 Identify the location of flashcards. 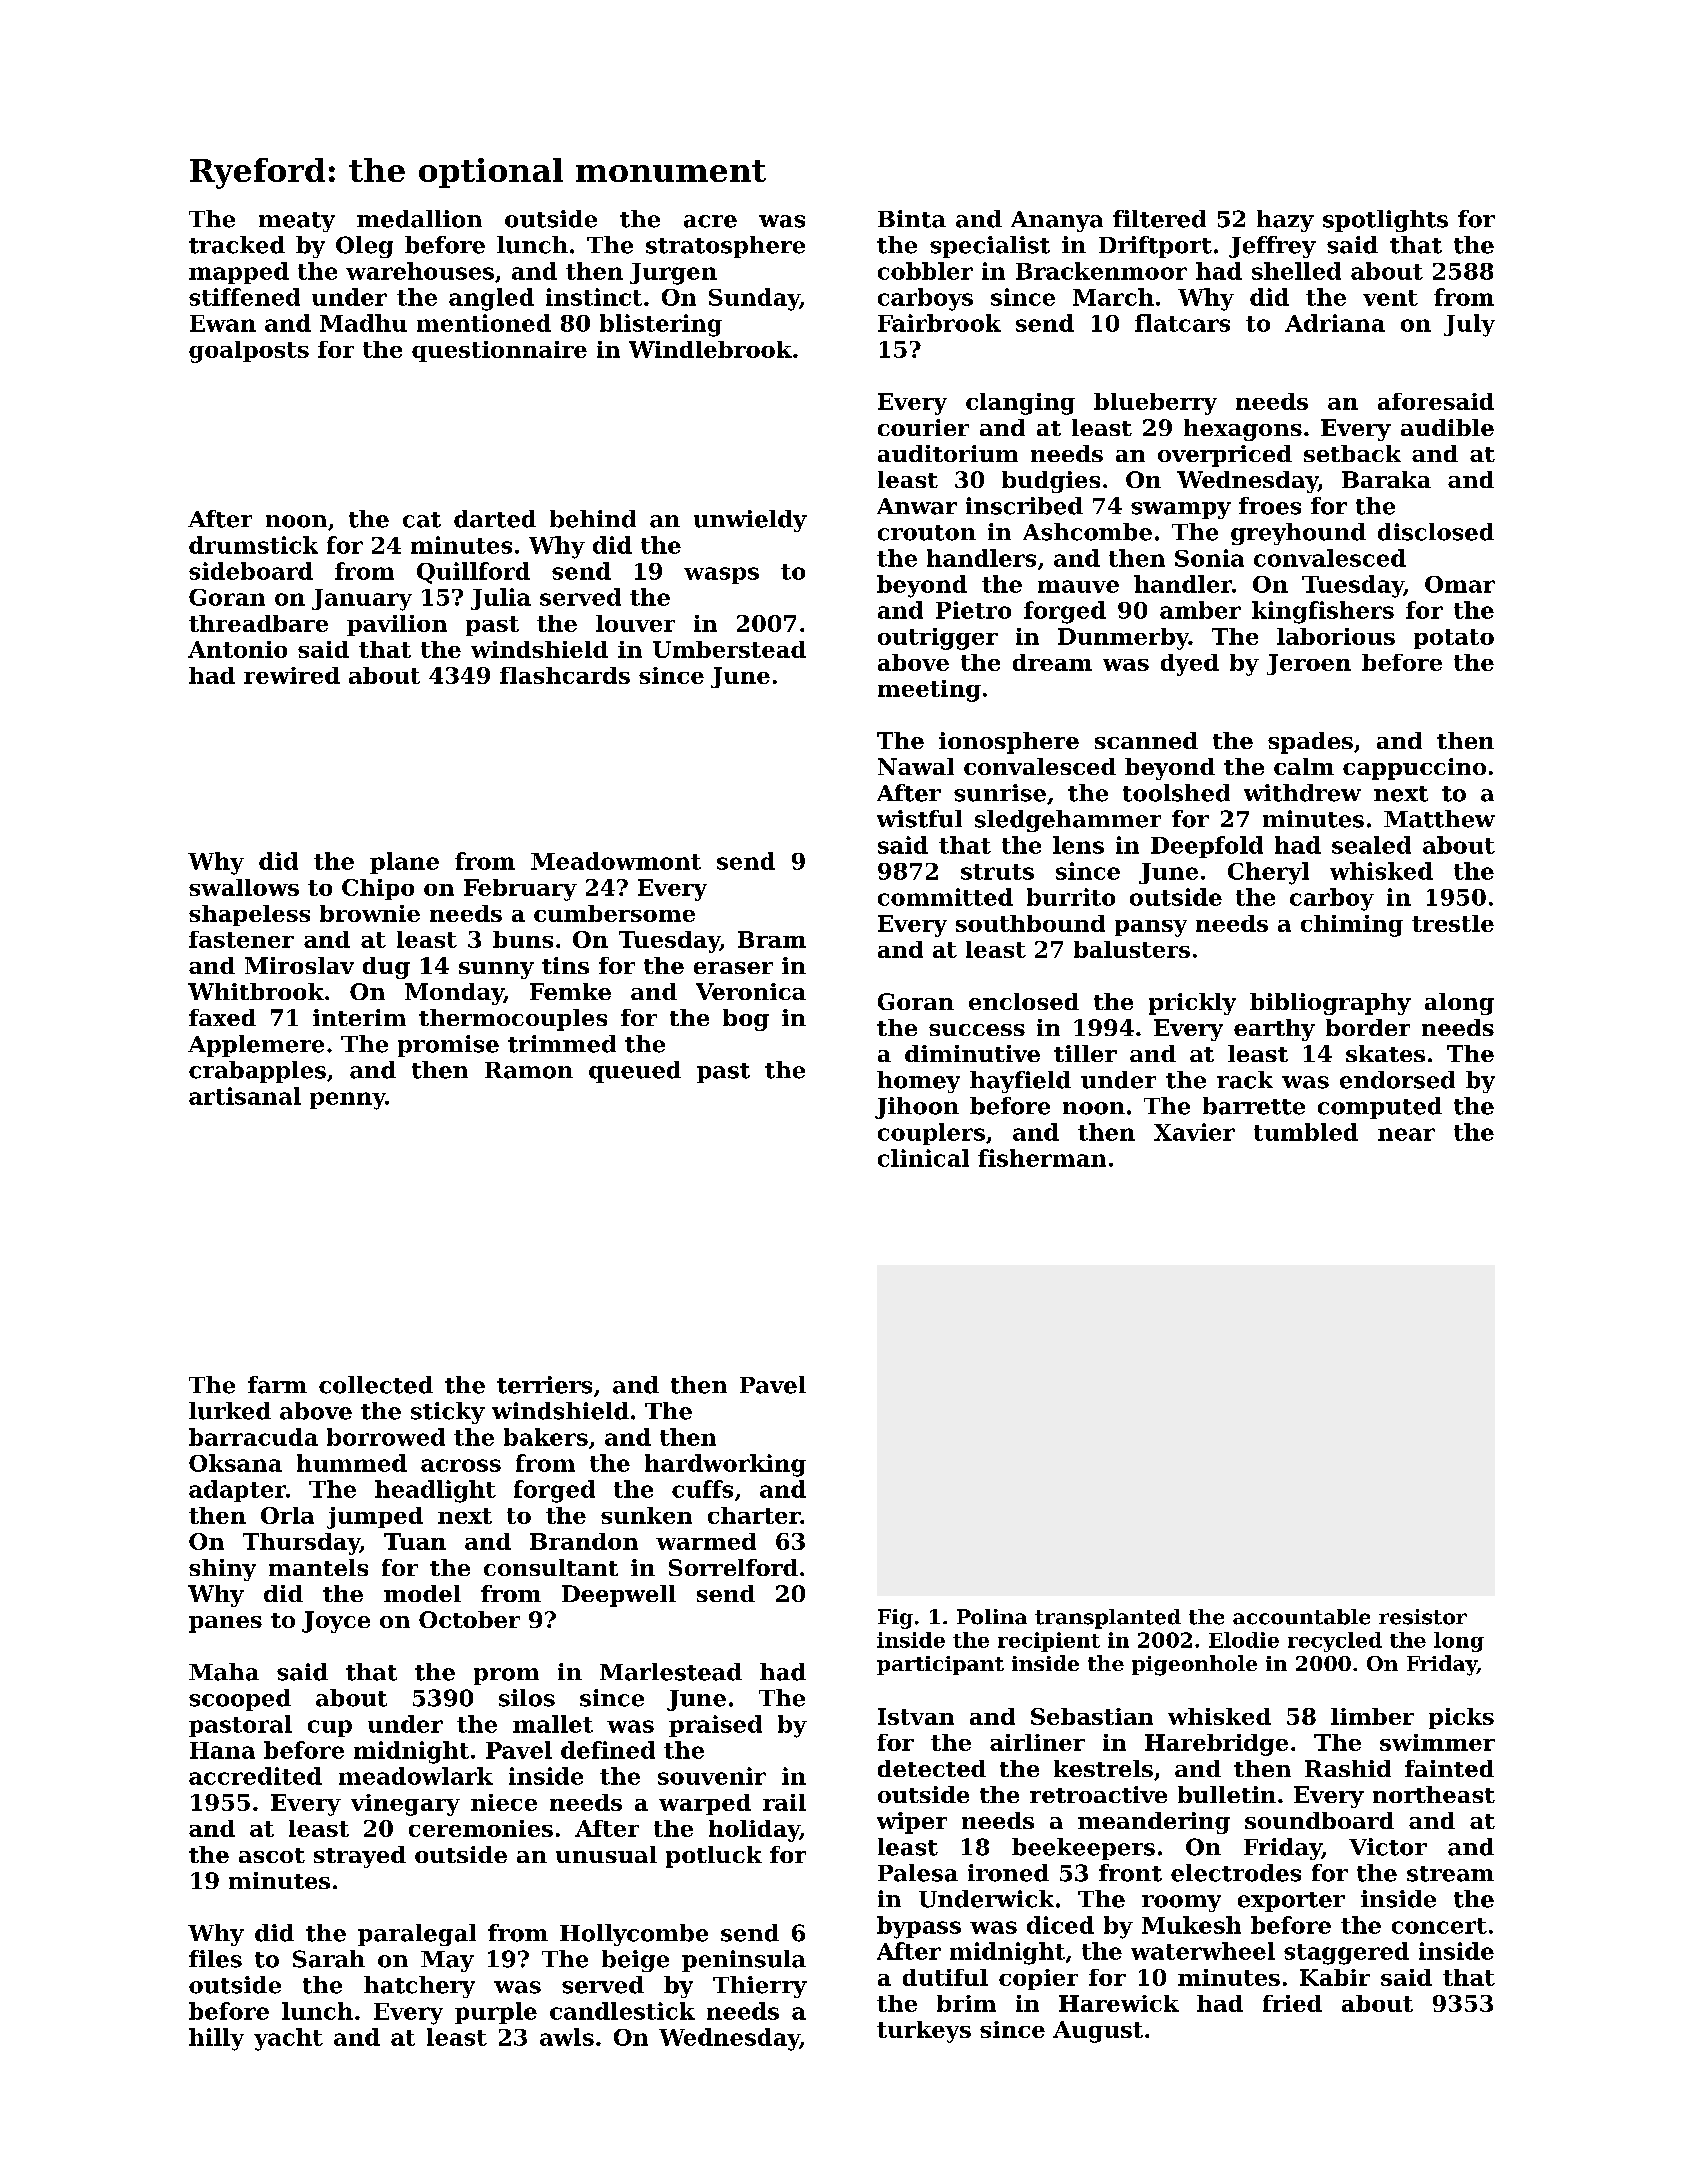
(565, 675).
